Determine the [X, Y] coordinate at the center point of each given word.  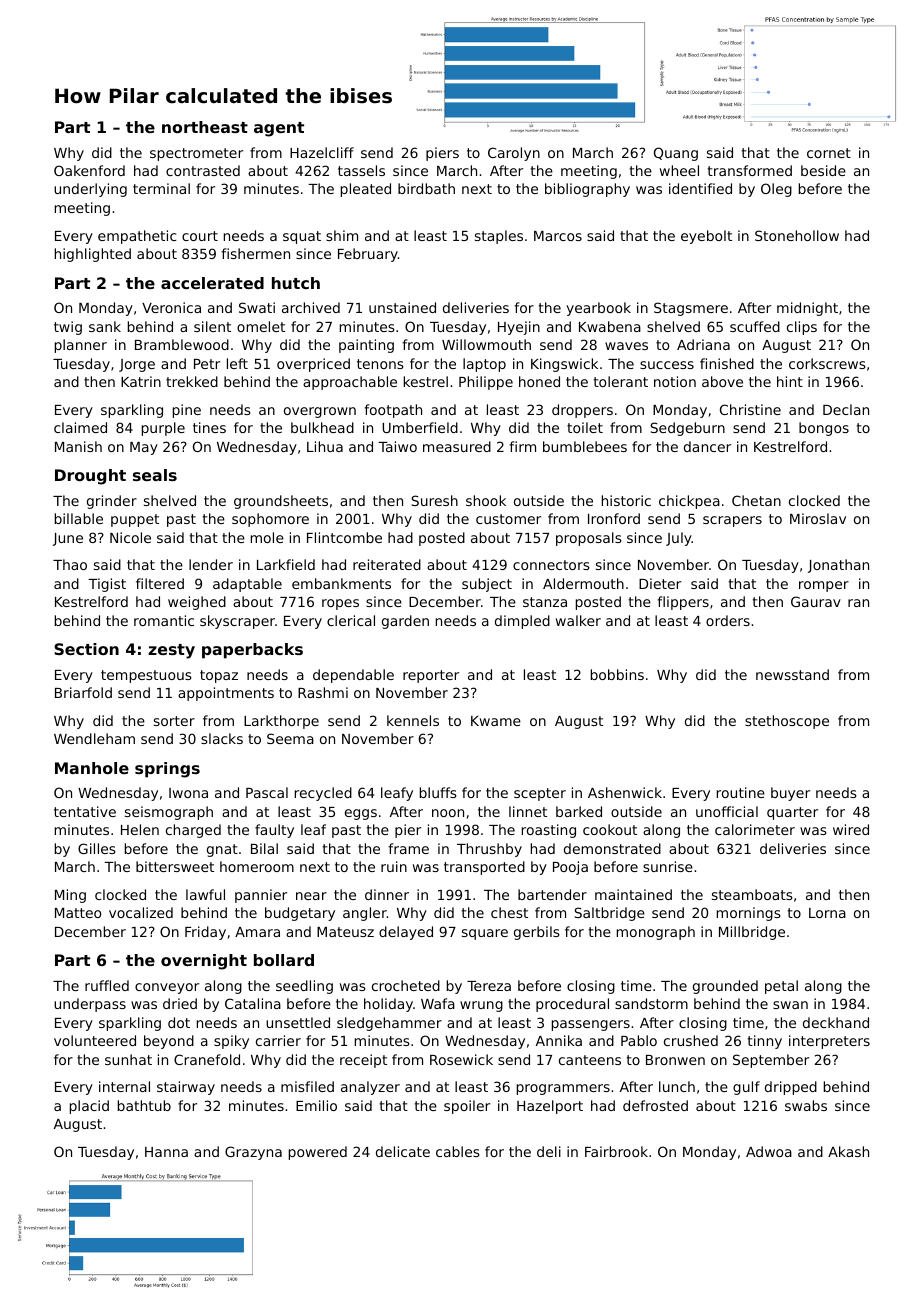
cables [458, 1151]
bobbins [617, 674]
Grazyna [253, 1153]
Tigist [107, 585]
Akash [848, 1151]
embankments [341, 583]
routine [741, 792]
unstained [402, 307]
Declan [846, 409]
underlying [90, 190]
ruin [394, 866]
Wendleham [94, 738]
